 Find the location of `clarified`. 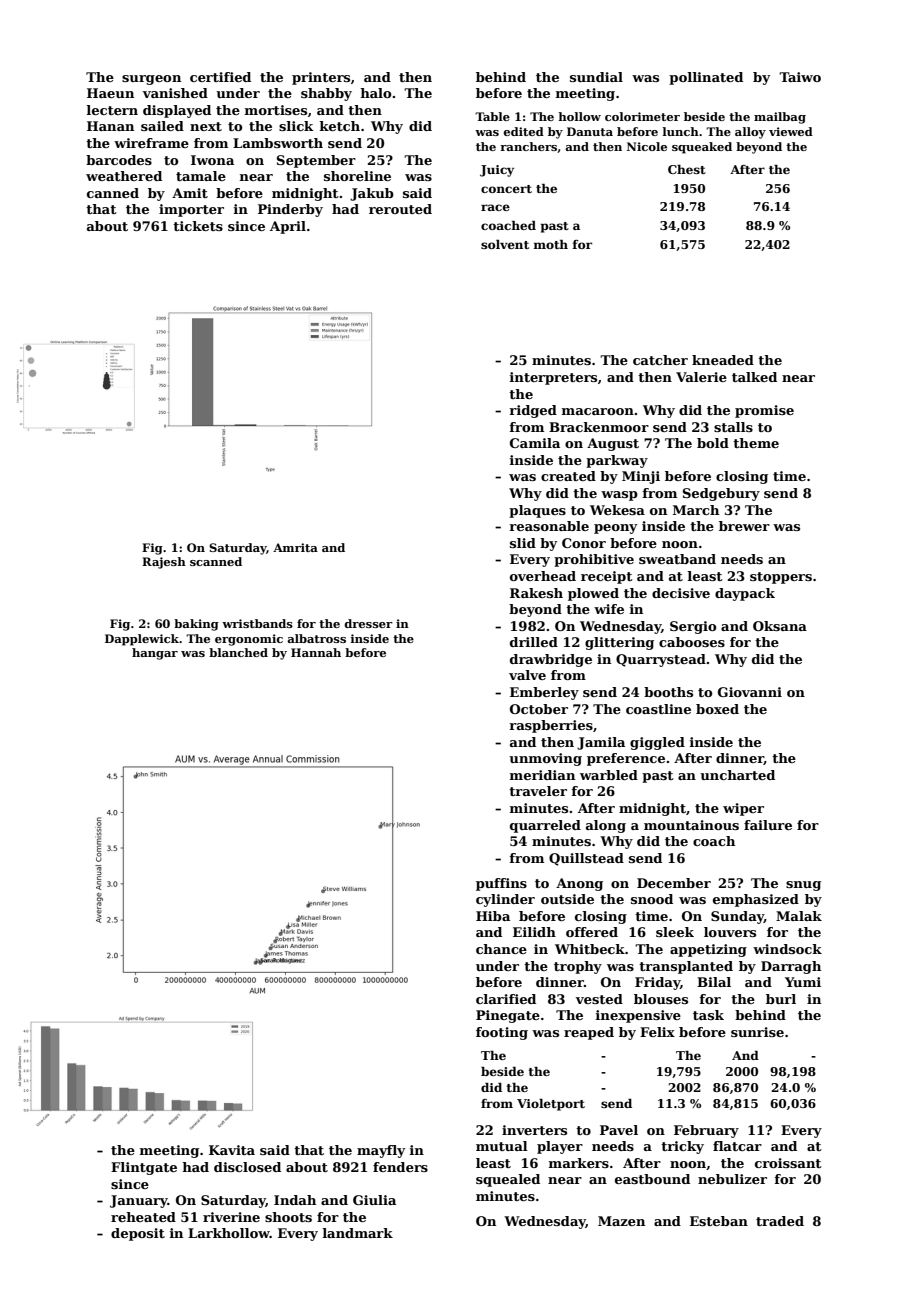

clarified is located at coordinates (506, 999).
